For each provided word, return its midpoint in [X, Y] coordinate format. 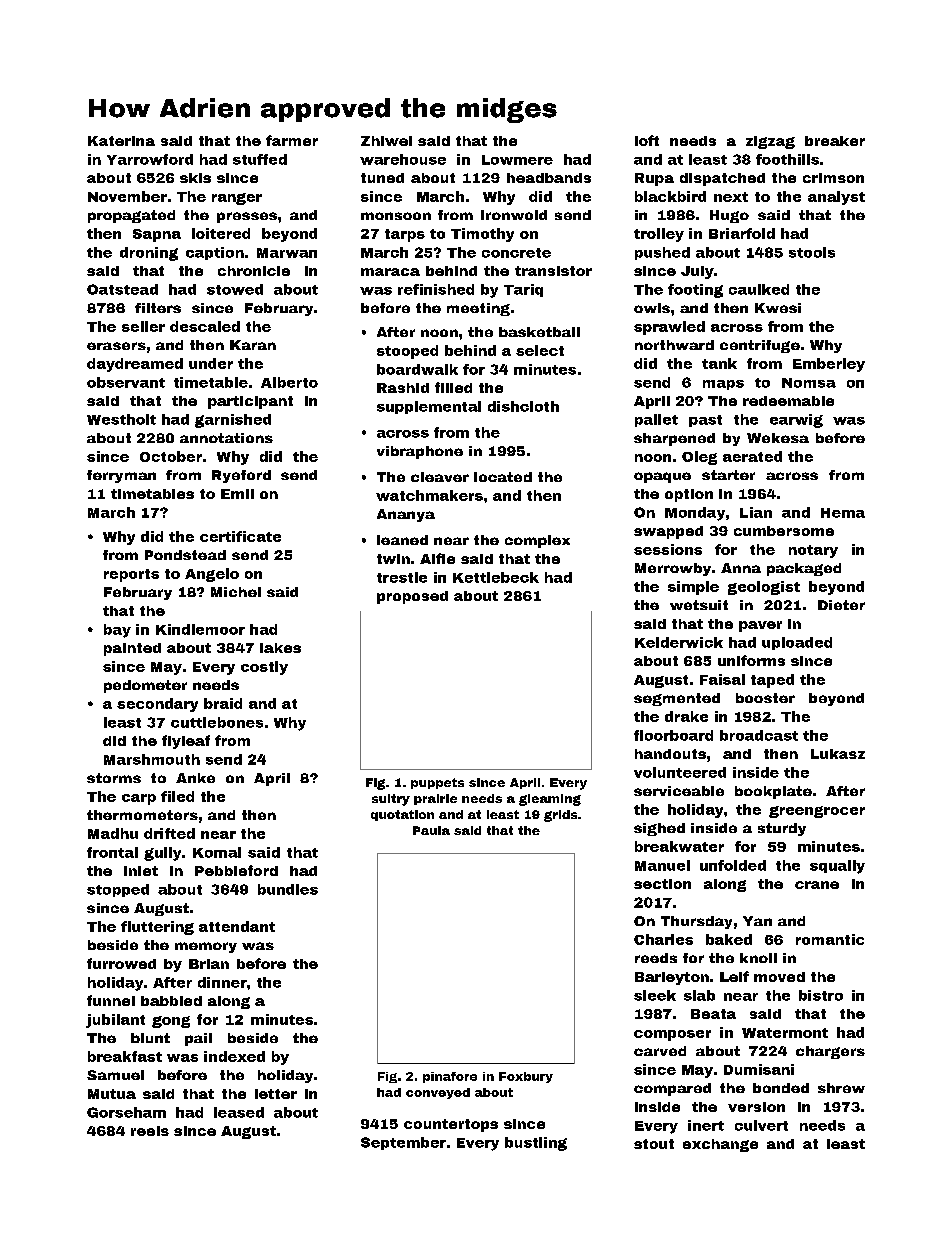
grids [560, 816]
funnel [111, 1000]
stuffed [260, 159]
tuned [382, 178]
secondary [157, 705]
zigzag [770, 142]
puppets [437, 783]
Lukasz [838, 754]
